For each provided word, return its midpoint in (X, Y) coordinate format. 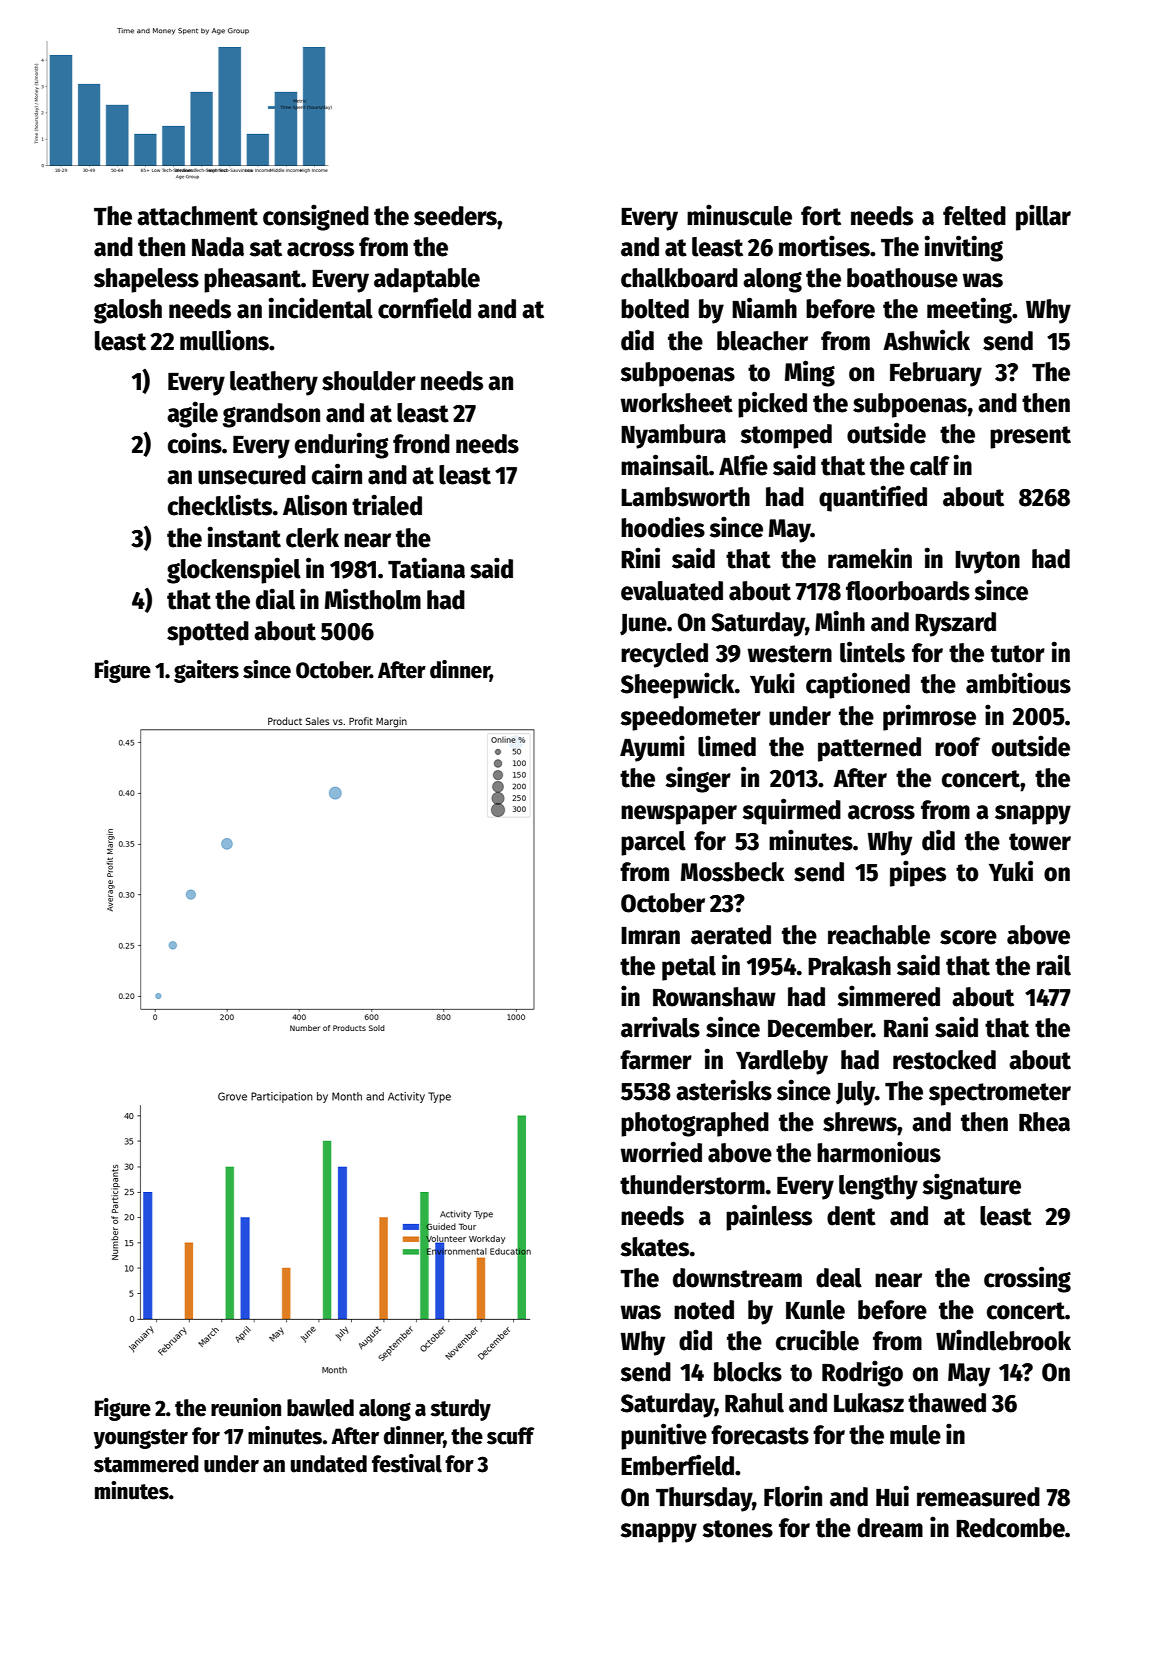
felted (974, 216)
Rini (640, 557)
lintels (872, 652)
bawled (320, 1408)
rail (1054, 965)
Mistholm (373, 599)
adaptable (427, 280)
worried (661, 1152)
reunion (246, 1407)
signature (971, 1186)
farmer (656, 1060)
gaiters (206, 671)
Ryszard (955, 624)
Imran (650, 936)
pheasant (252, 280)
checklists (220, 505)
